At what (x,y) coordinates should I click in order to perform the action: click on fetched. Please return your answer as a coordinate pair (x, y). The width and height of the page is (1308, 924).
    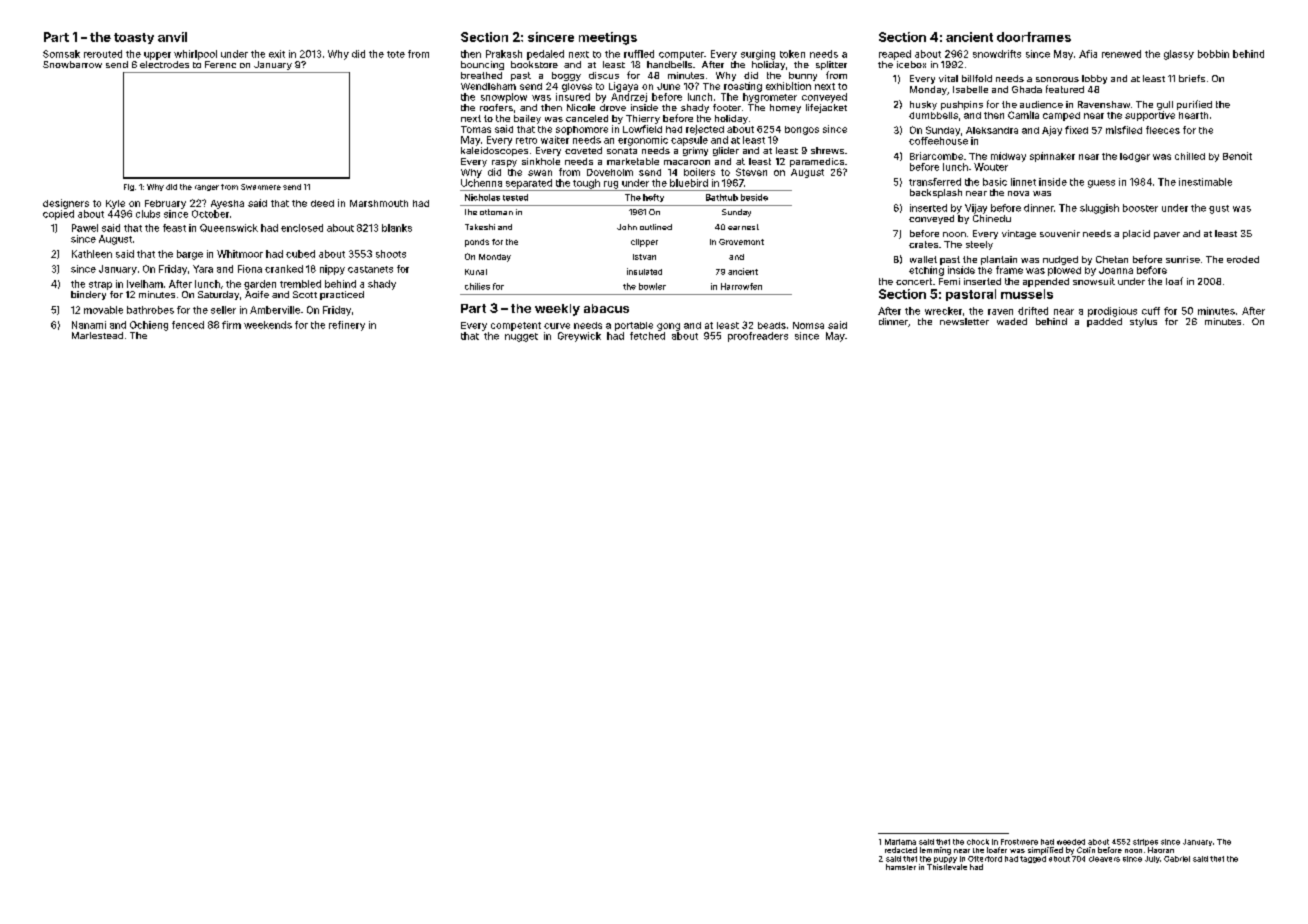
    Looking at the image, I should click on (647, 336).
